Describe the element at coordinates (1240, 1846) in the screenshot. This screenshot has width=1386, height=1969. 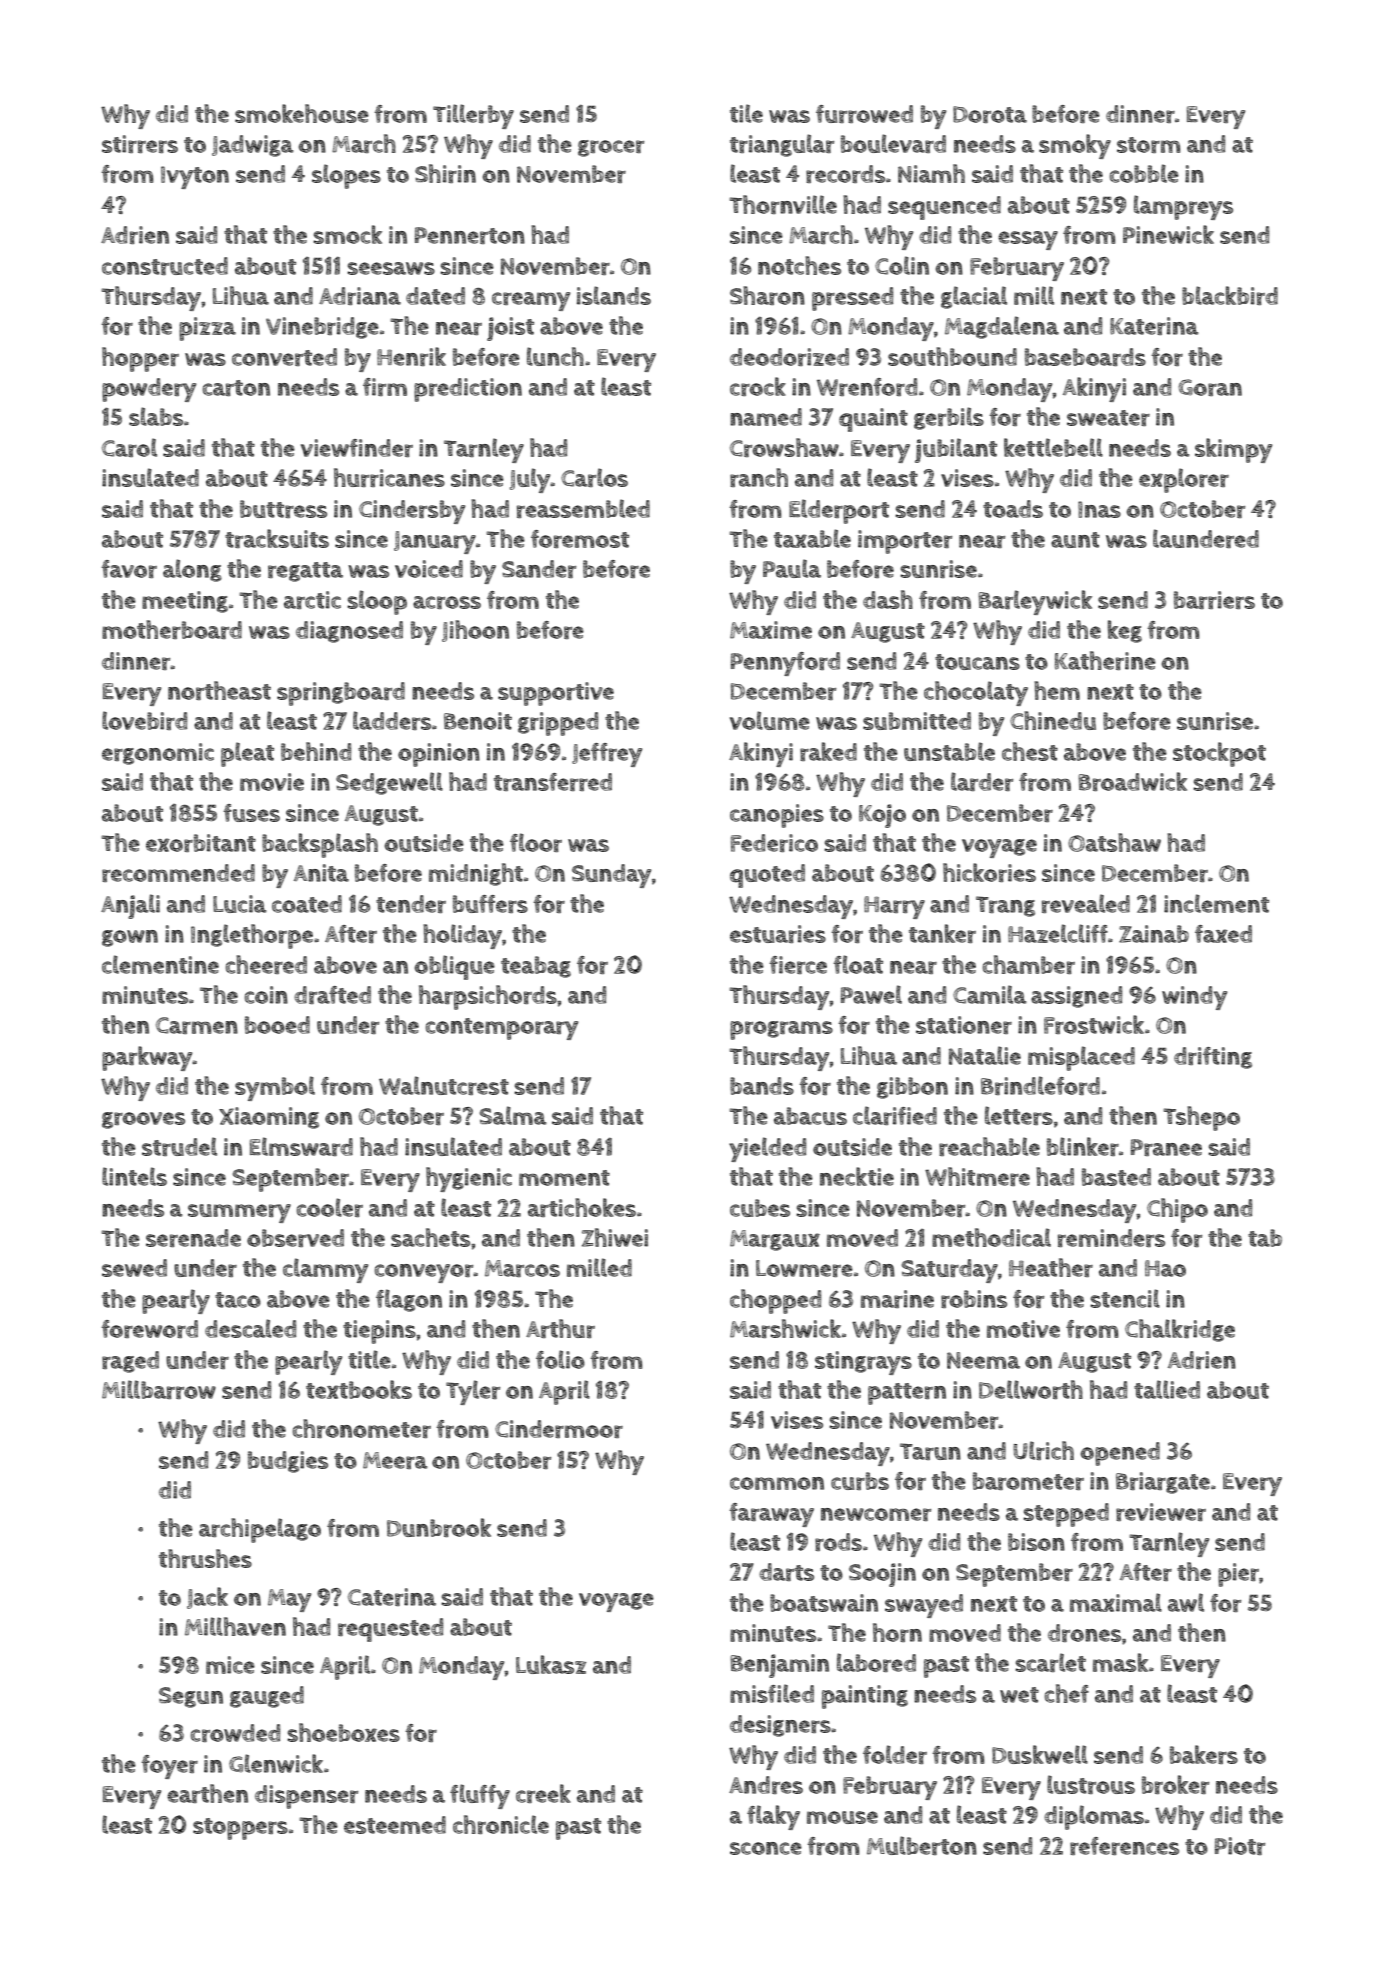
I see `Piotr` at that location.
